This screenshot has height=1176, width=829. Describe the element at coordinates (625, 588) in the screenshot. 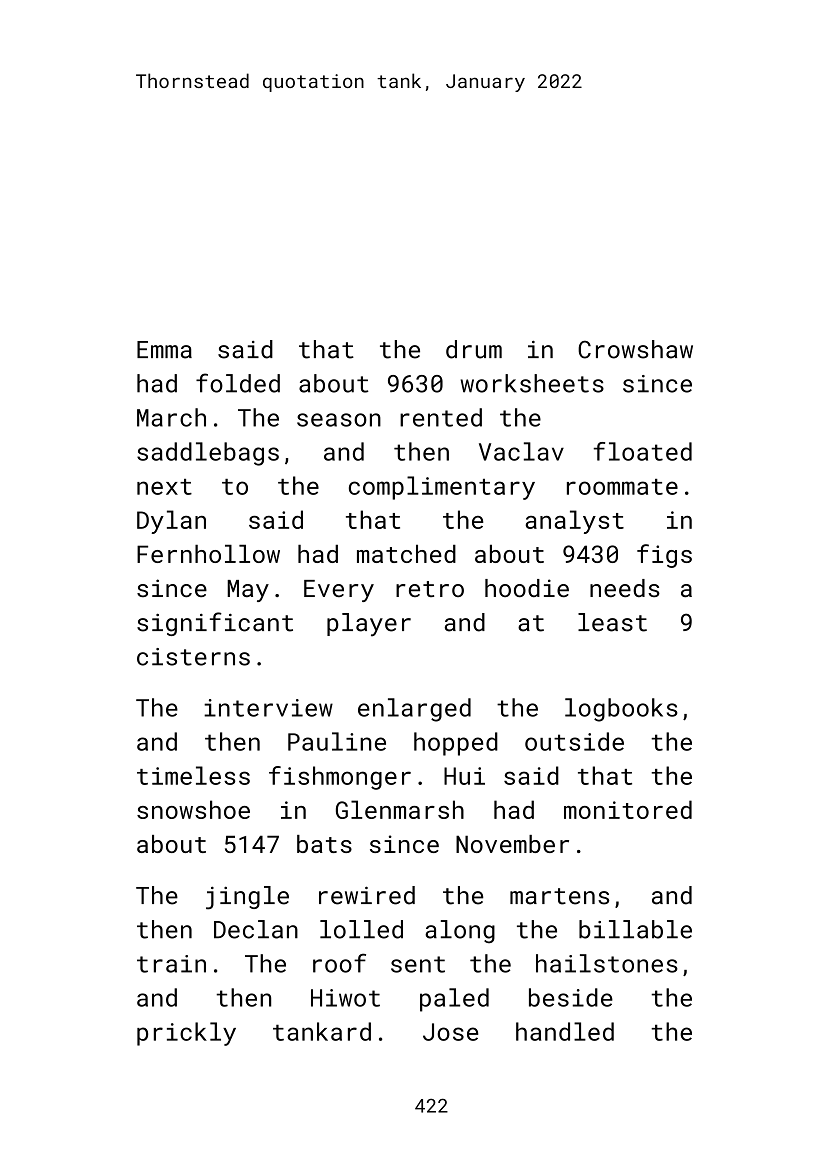

I see `needs` at that location.
